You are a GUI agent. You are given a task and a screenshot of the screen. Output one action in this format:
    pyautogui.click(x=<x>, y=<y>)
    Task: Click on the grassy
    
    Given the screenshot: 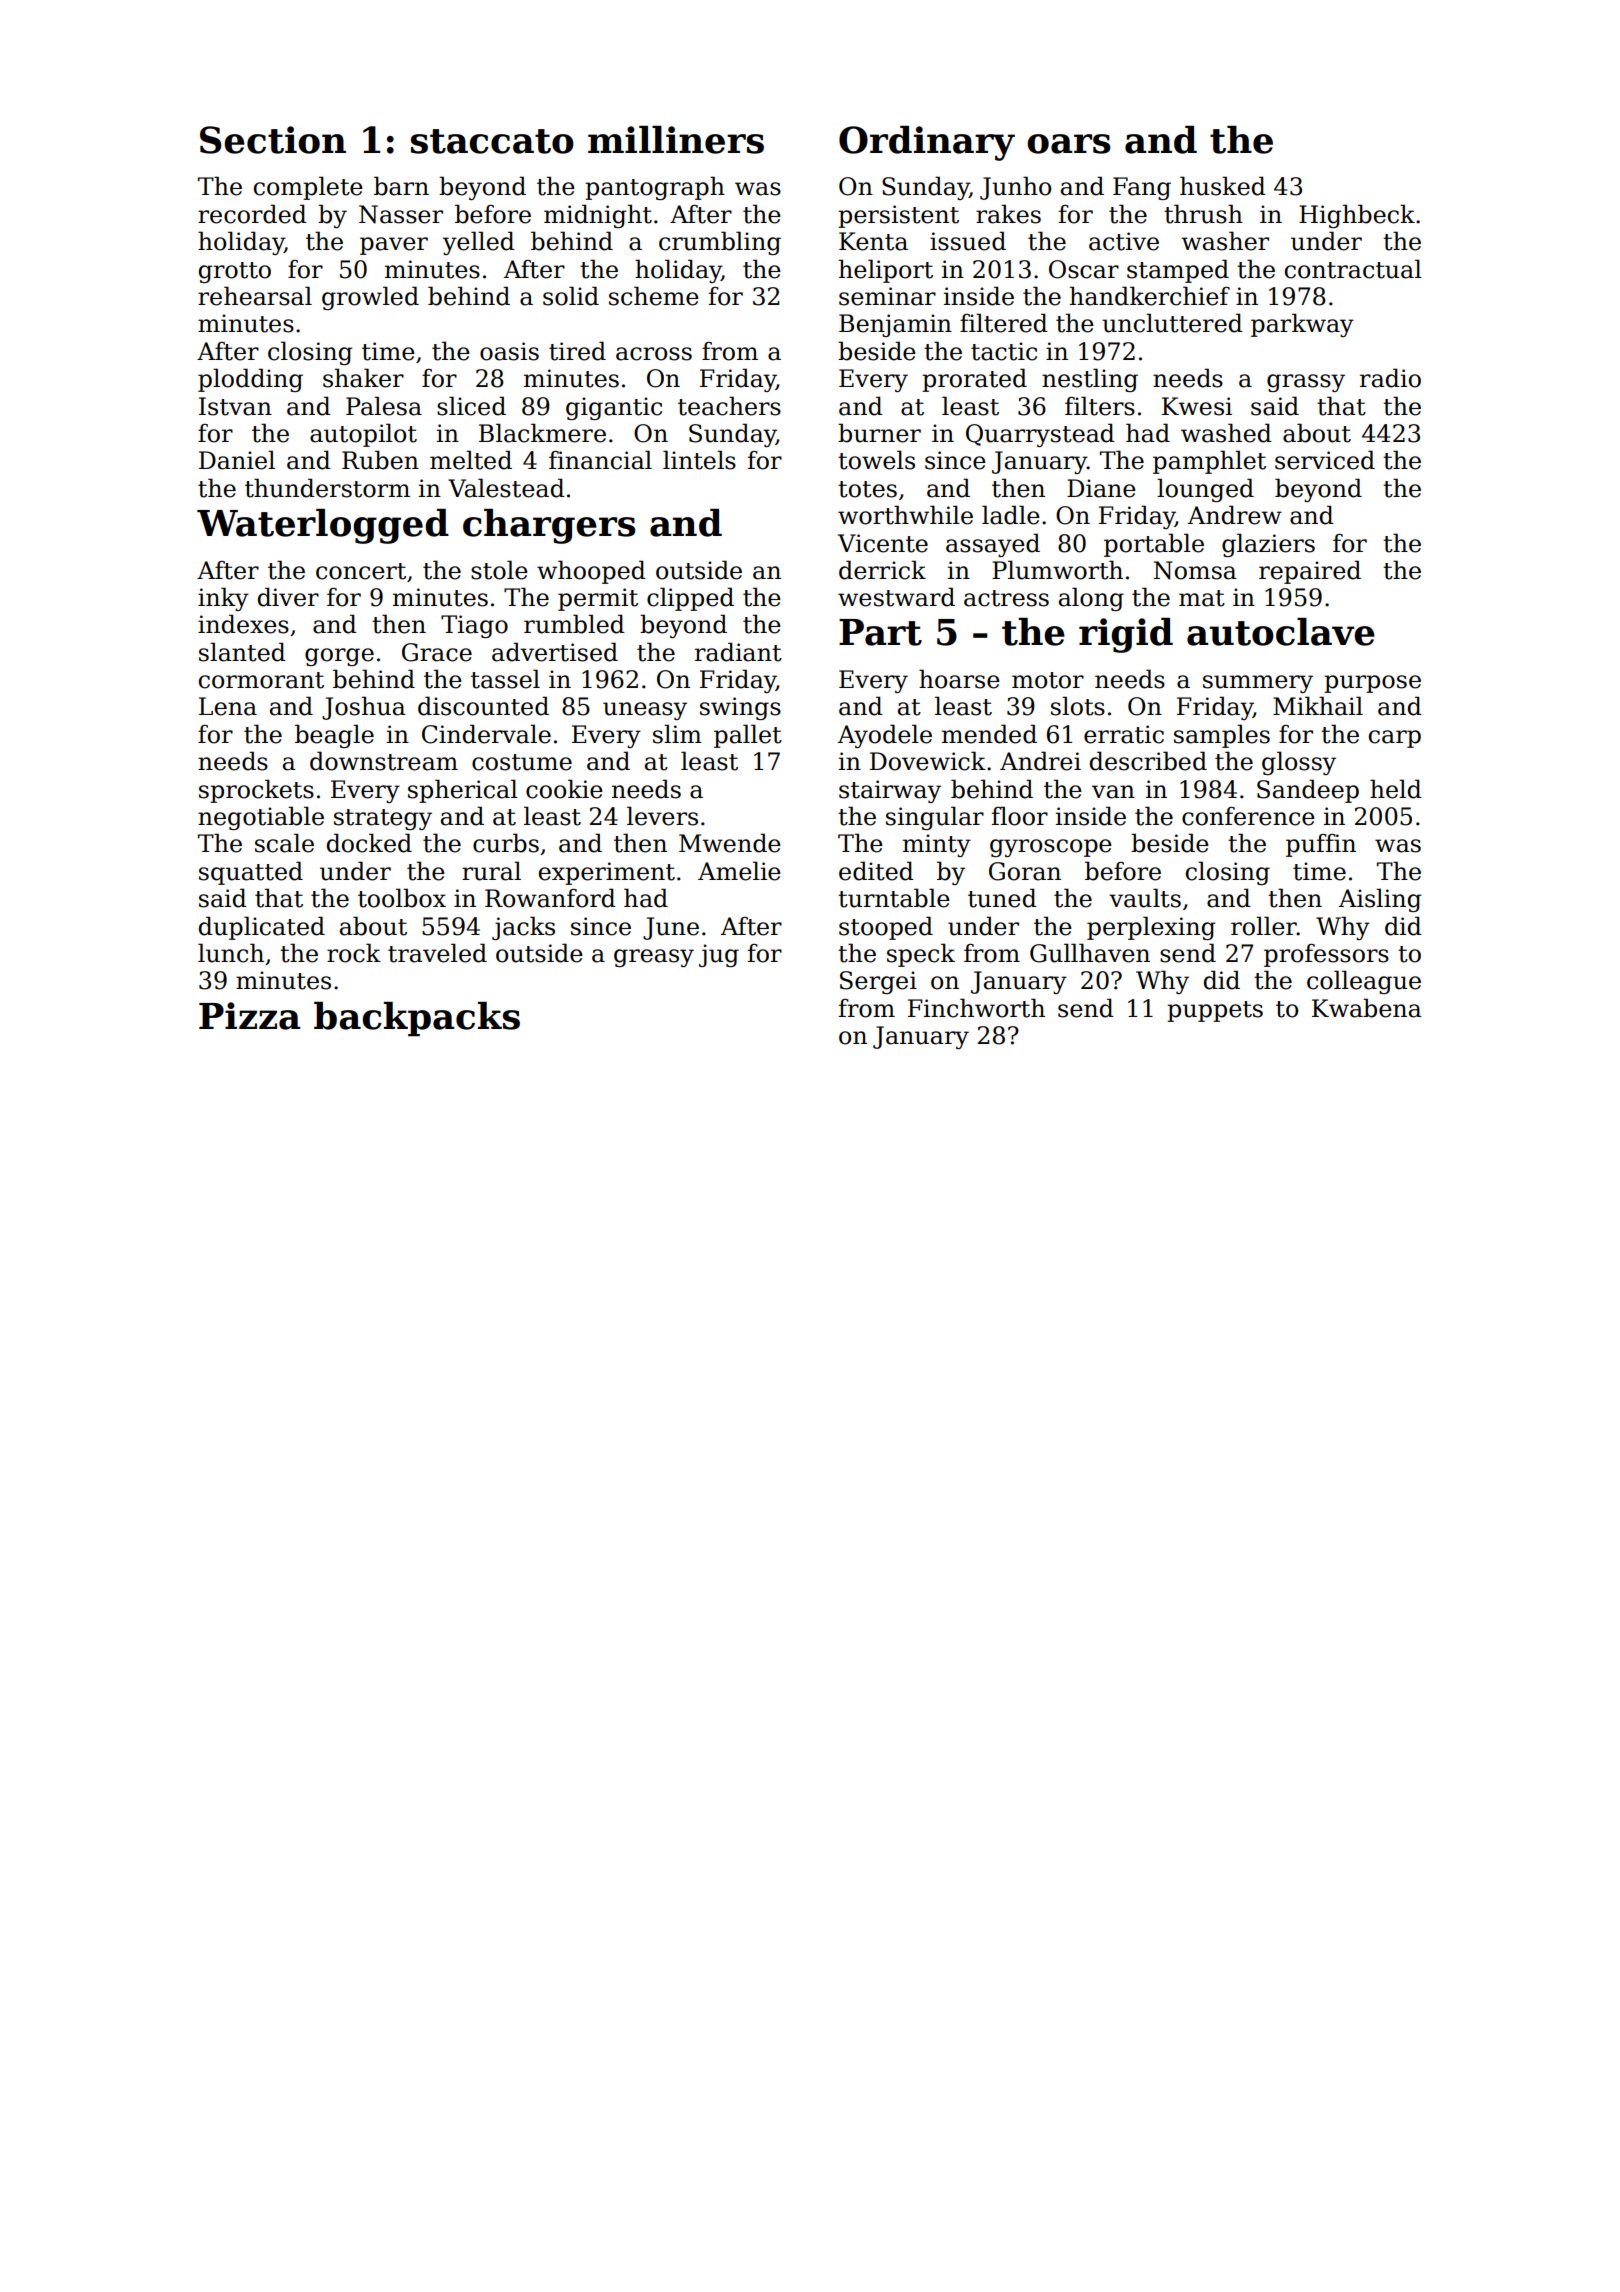 What is the action you would take?
    pyautogui.click(x=1306, y=383)
